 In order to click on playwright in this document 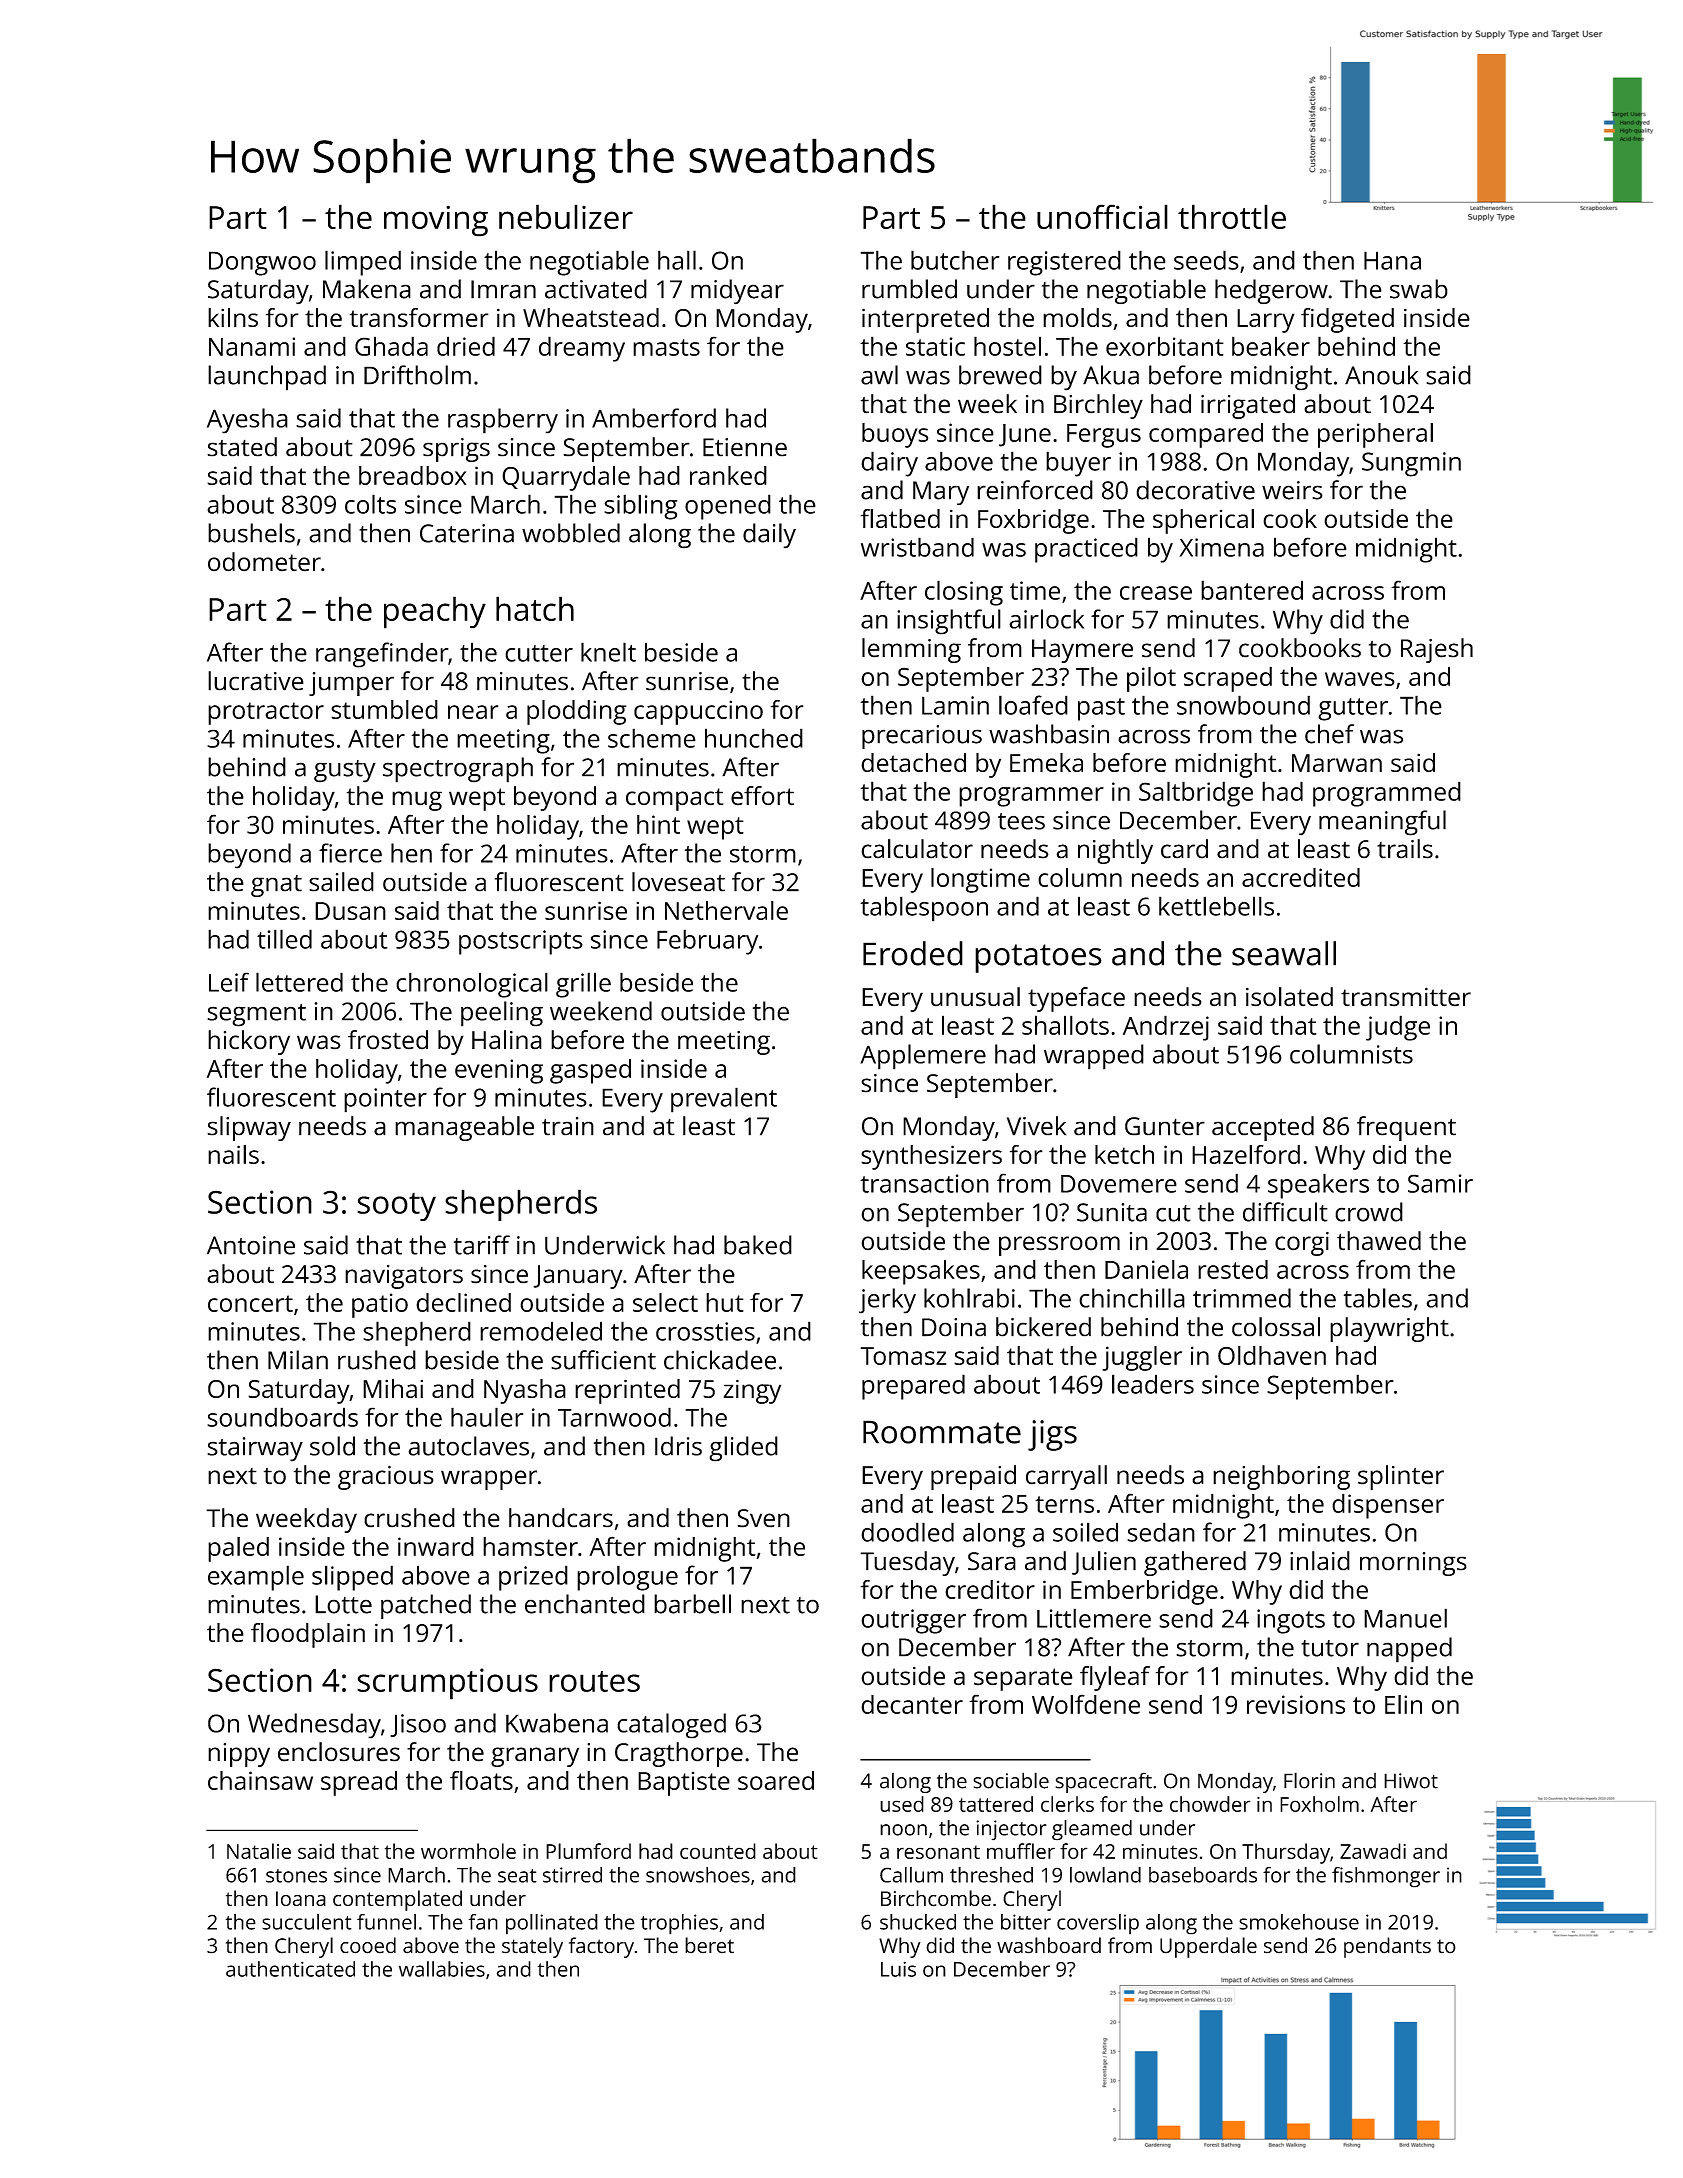, I will do `click(1389, 1329)`.
